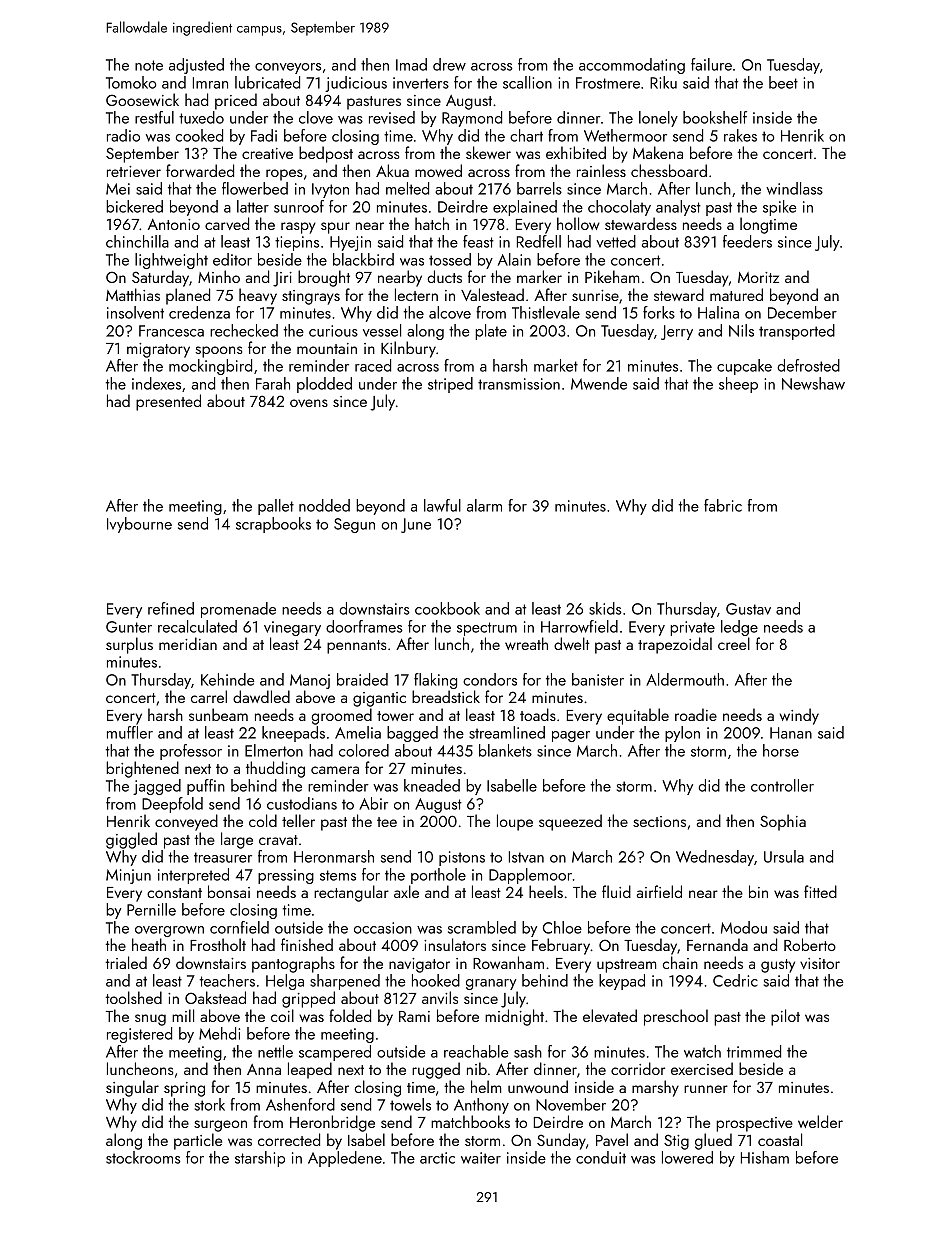  I want to click on fabric, so click(723, 505).
